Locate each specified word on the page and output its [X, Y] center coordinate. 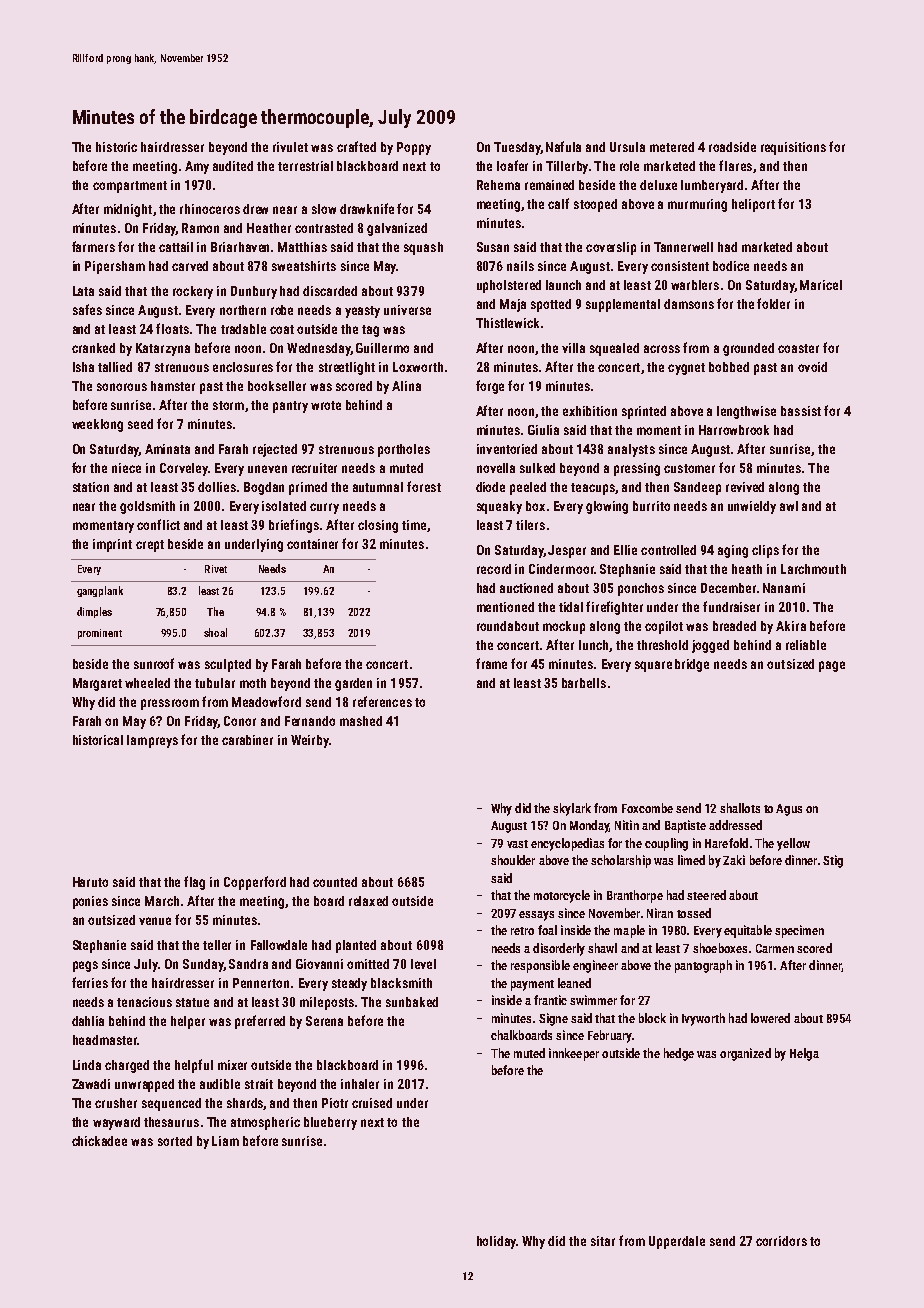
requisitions [793, 148]
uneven [267, 469]
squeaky [499, 507]
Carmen [775, 948]
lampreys [152, 741]
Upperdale [677, 1242]
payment [532, 985]
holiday [496, 1242]
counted [335, 882]
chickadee [99, 1141]
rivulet [290, 147]
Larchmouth [813, 569]
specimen [799, 931]
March [162, 901]
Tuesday [517, 148]
